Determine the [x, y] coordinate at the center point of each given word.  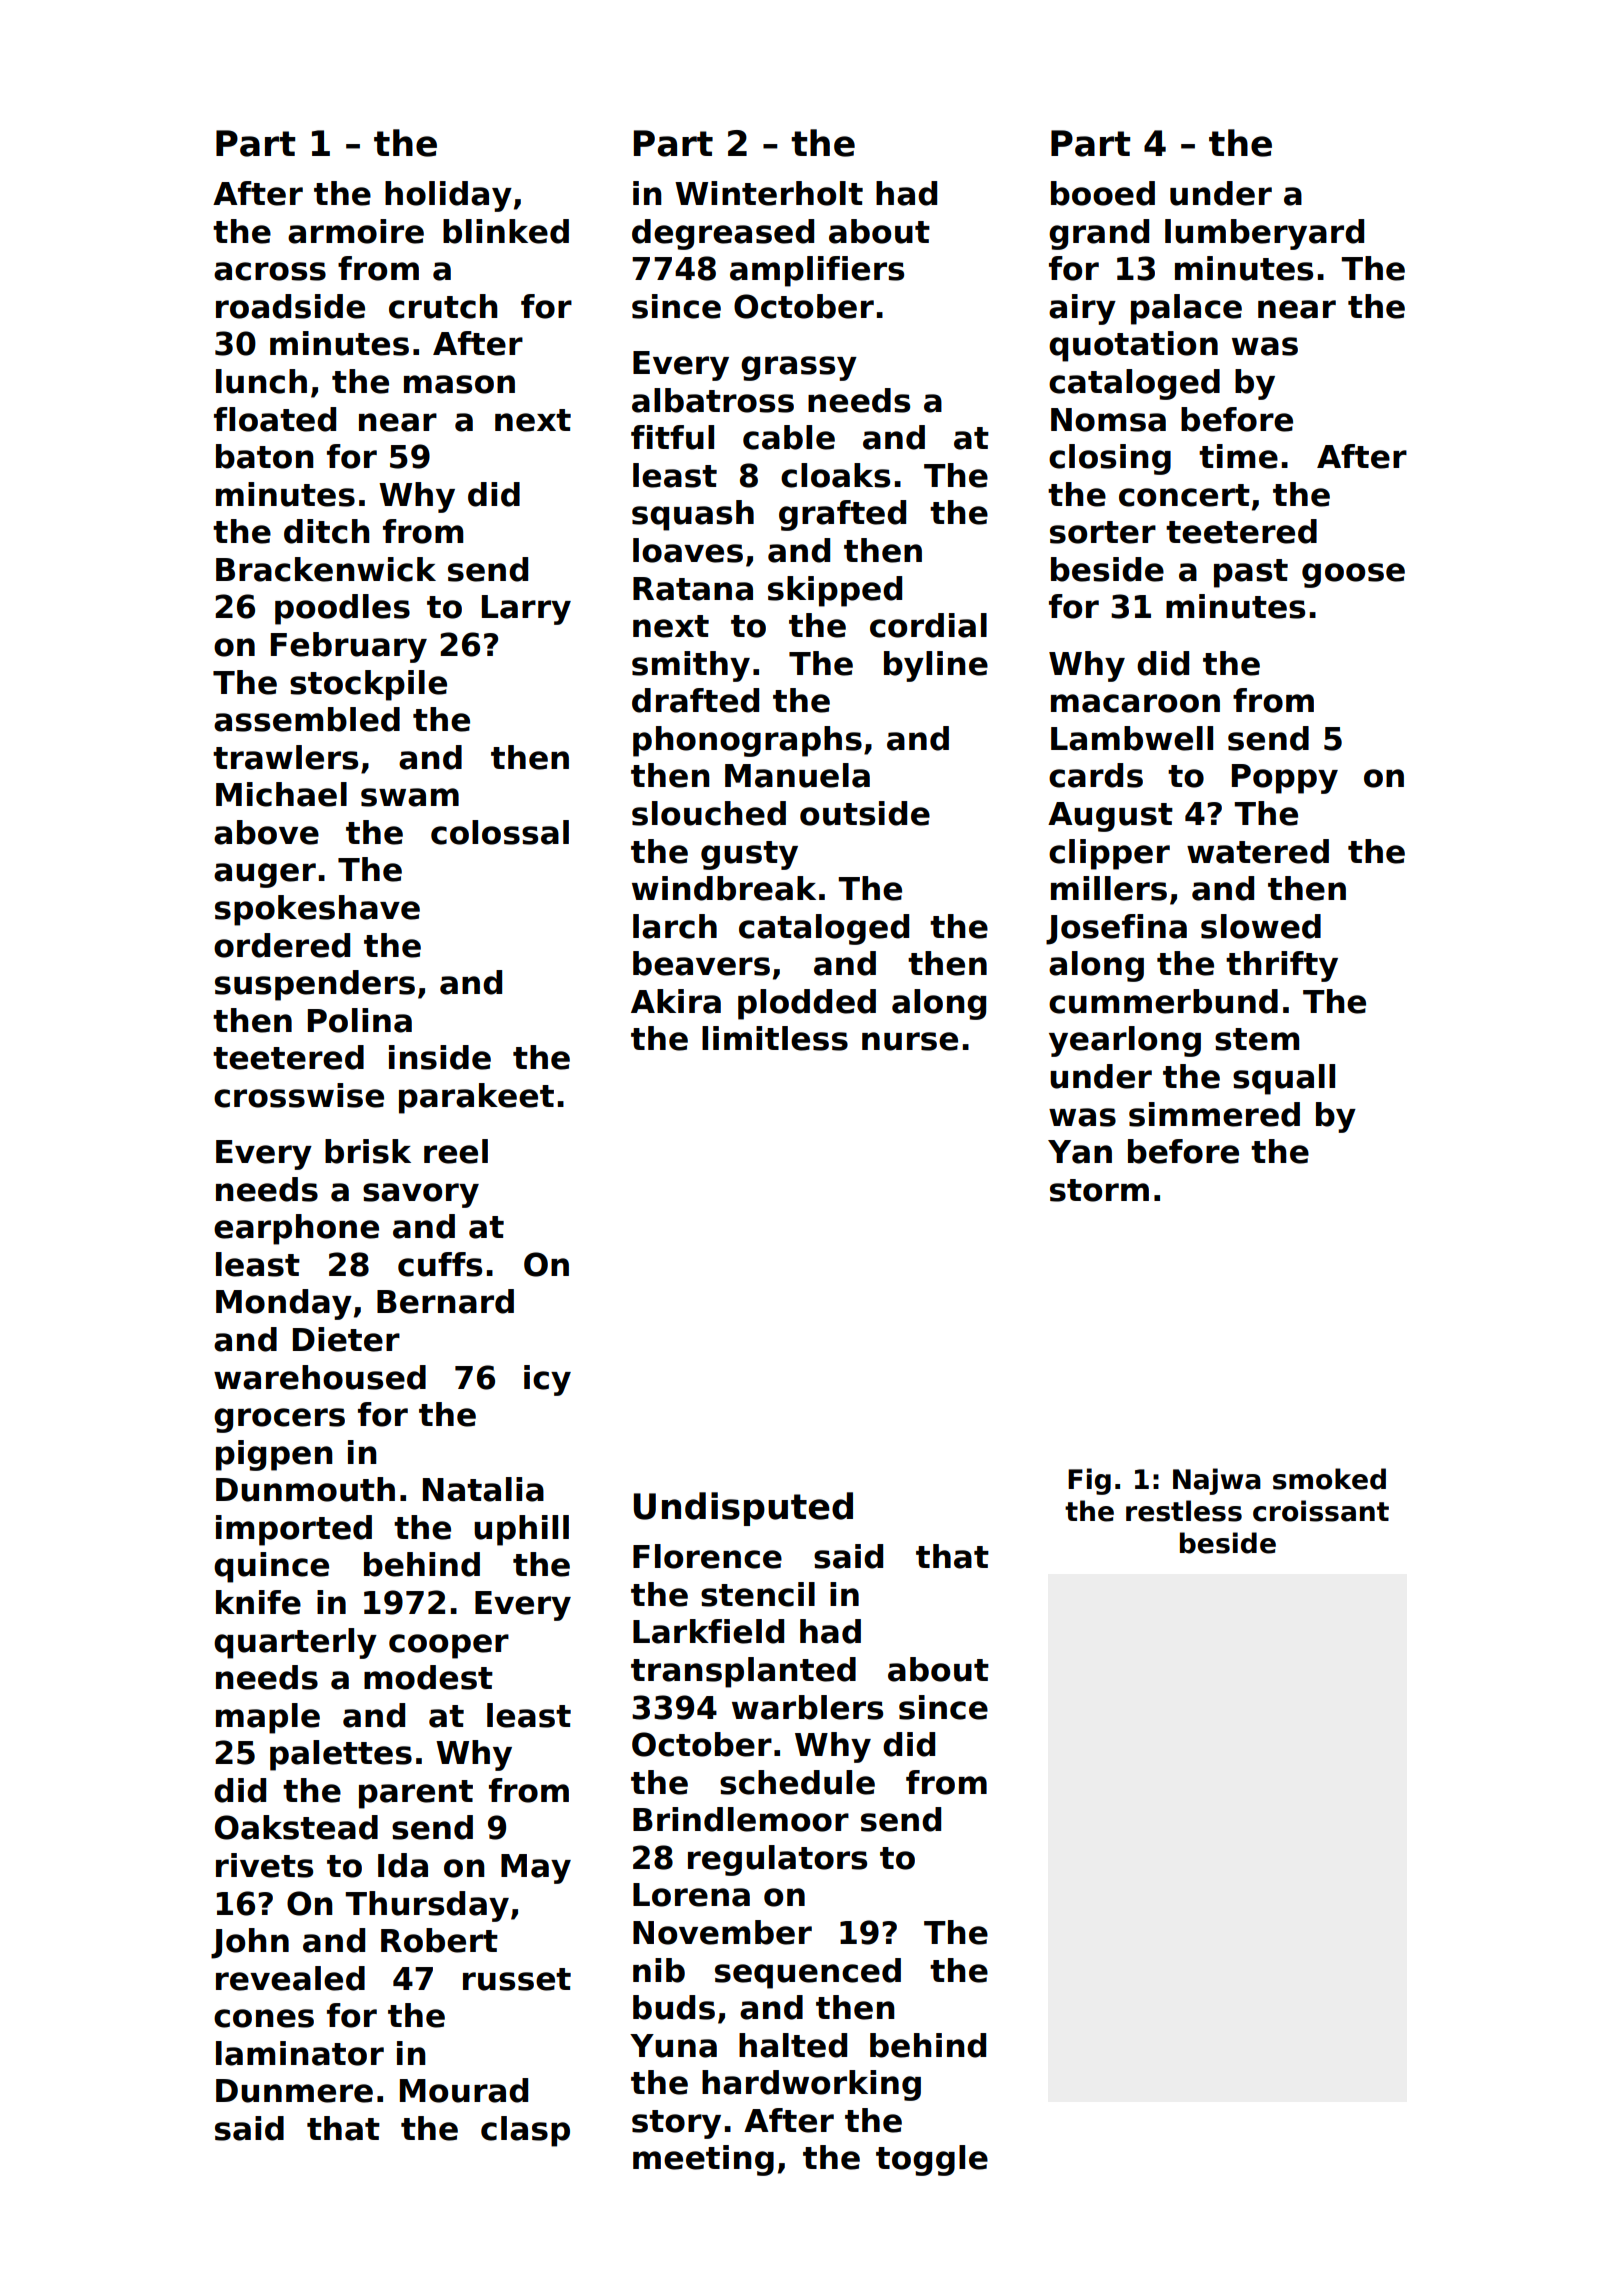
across [270, 271]
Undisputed [743, 1509]
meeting [703, 2160]
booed [1103, 193]
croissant [1321, 1511]
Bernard [445, 1301]
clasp [525, 2131]
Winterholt [769, 193]
